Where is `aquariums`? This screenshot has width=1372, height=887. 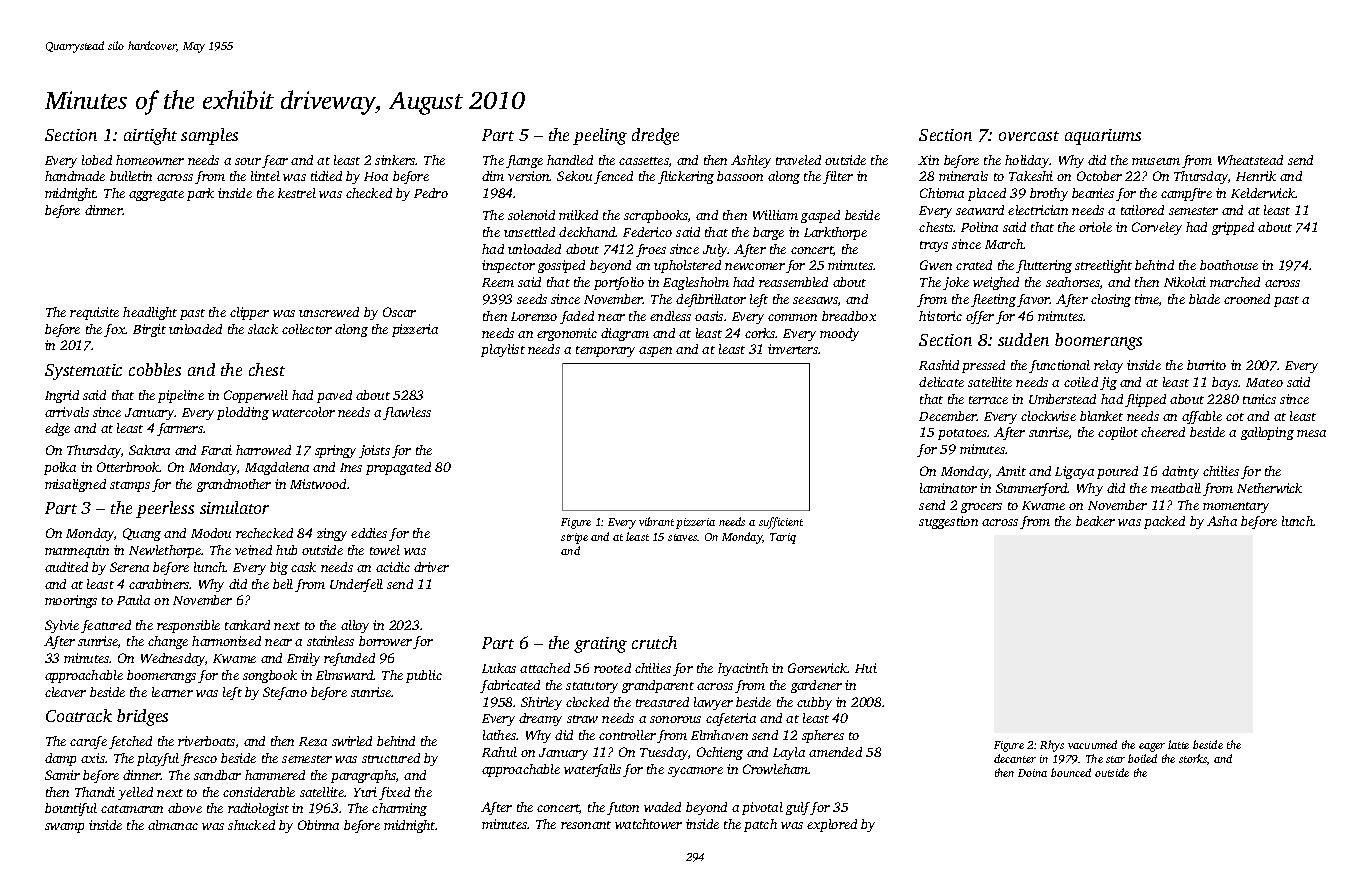 aquariums is located at coordinates (1103, 137).
